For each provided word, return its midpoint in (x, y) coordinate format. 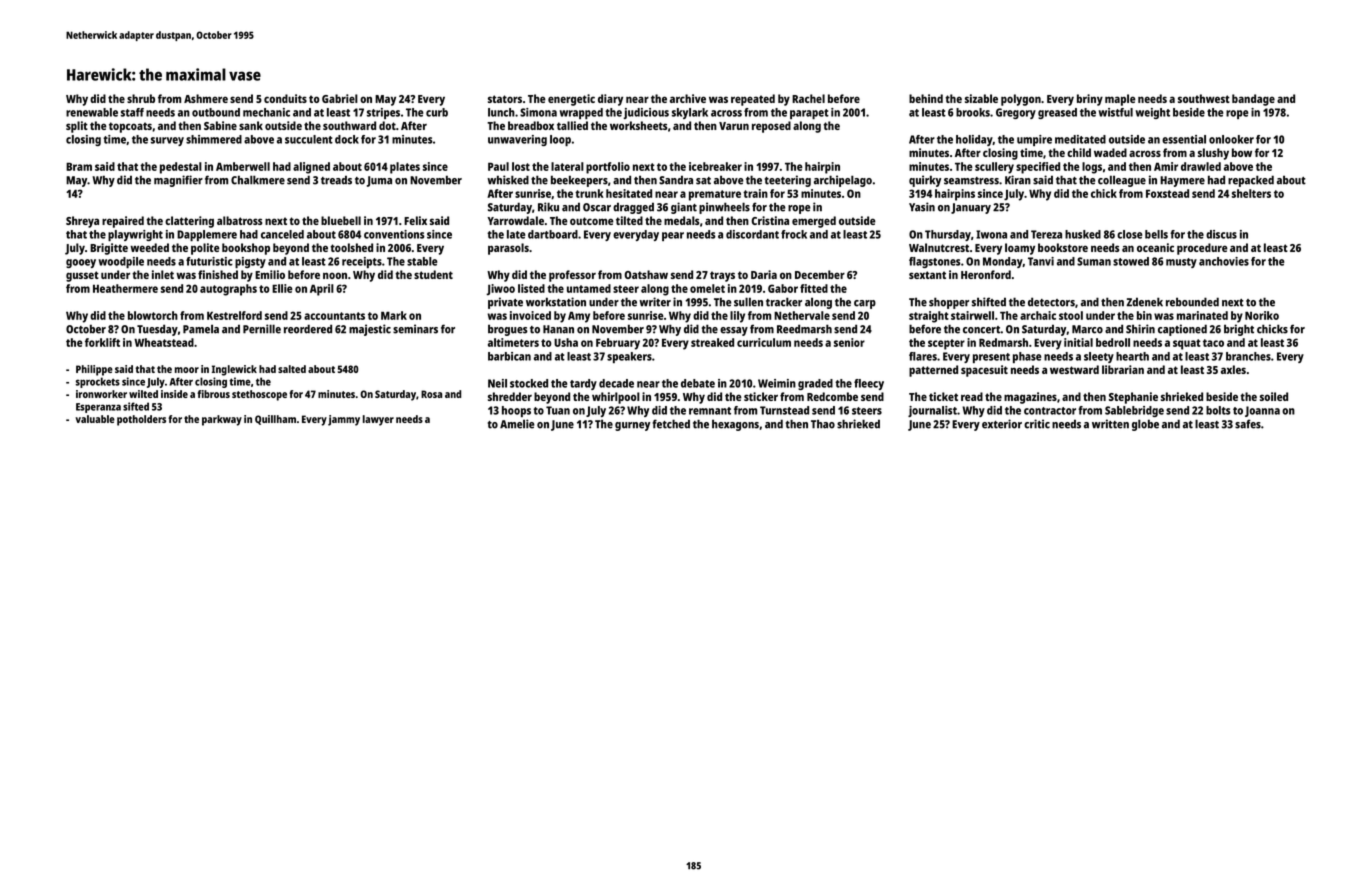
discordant (752, 234)
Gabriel (340, 98)
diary (610, 100)
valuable (95, 419)
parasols (508, 249)
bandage (1253, 100)
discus (1221, 234)
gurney (632, 426)
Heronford (986, 274)
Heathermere (125, 288)
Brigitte (109, 249)
